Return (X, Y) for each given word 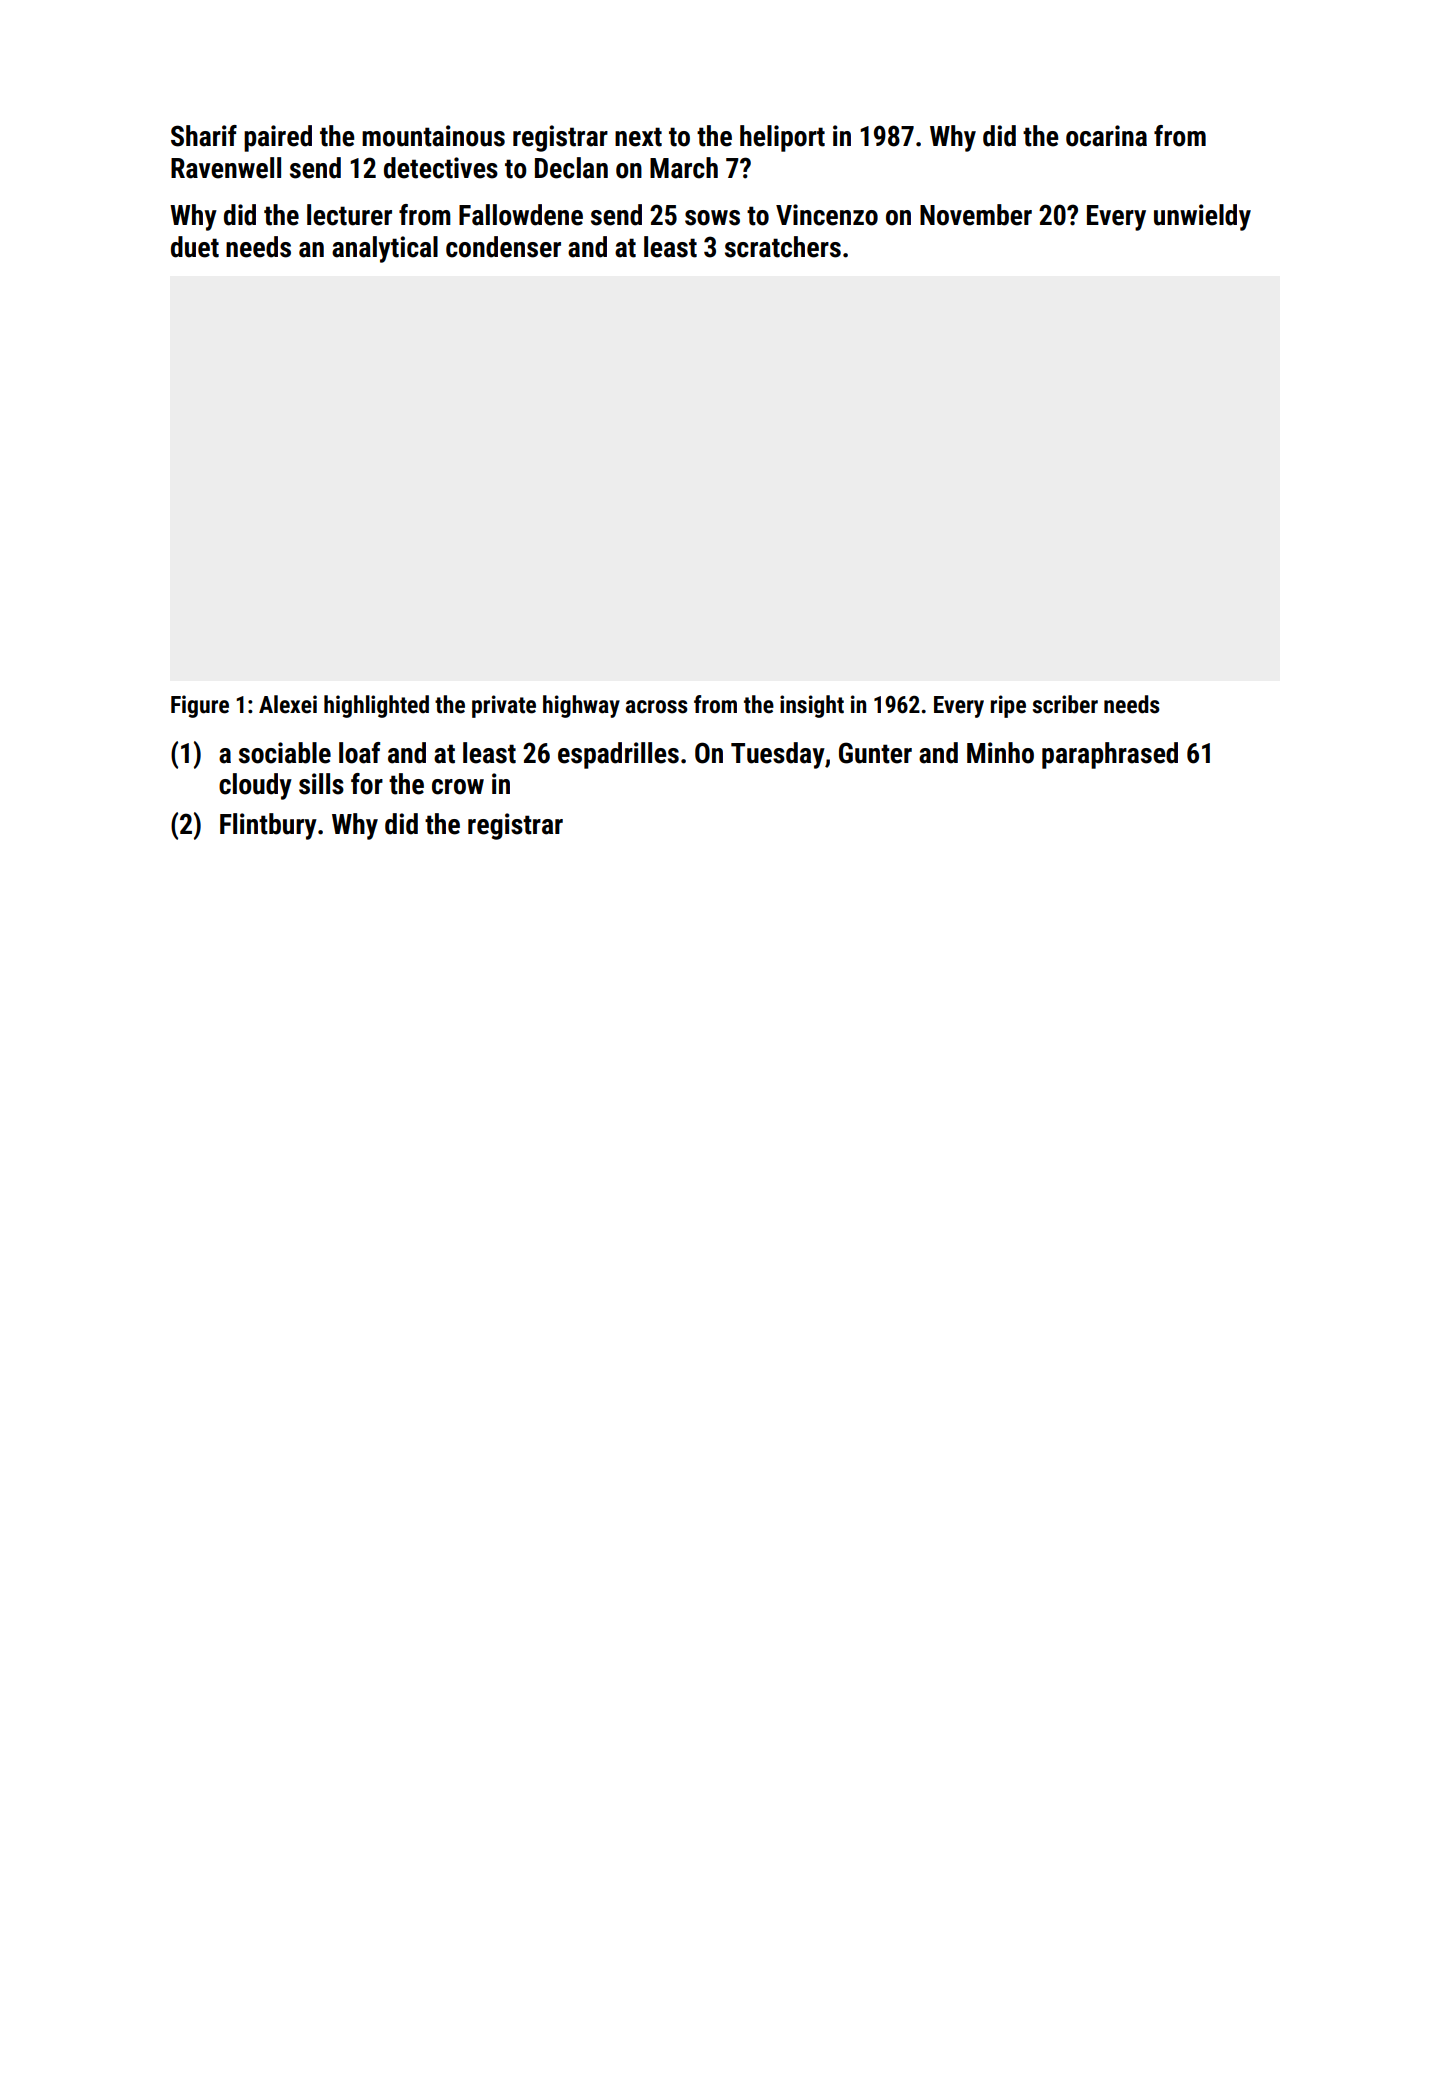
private (504, 706)
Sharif (204, 136)
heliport (782, 138)
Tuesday (778, 755)
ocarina (1106, 136)
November (976, 215)
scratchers (783, 247)
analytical (385, 249)
